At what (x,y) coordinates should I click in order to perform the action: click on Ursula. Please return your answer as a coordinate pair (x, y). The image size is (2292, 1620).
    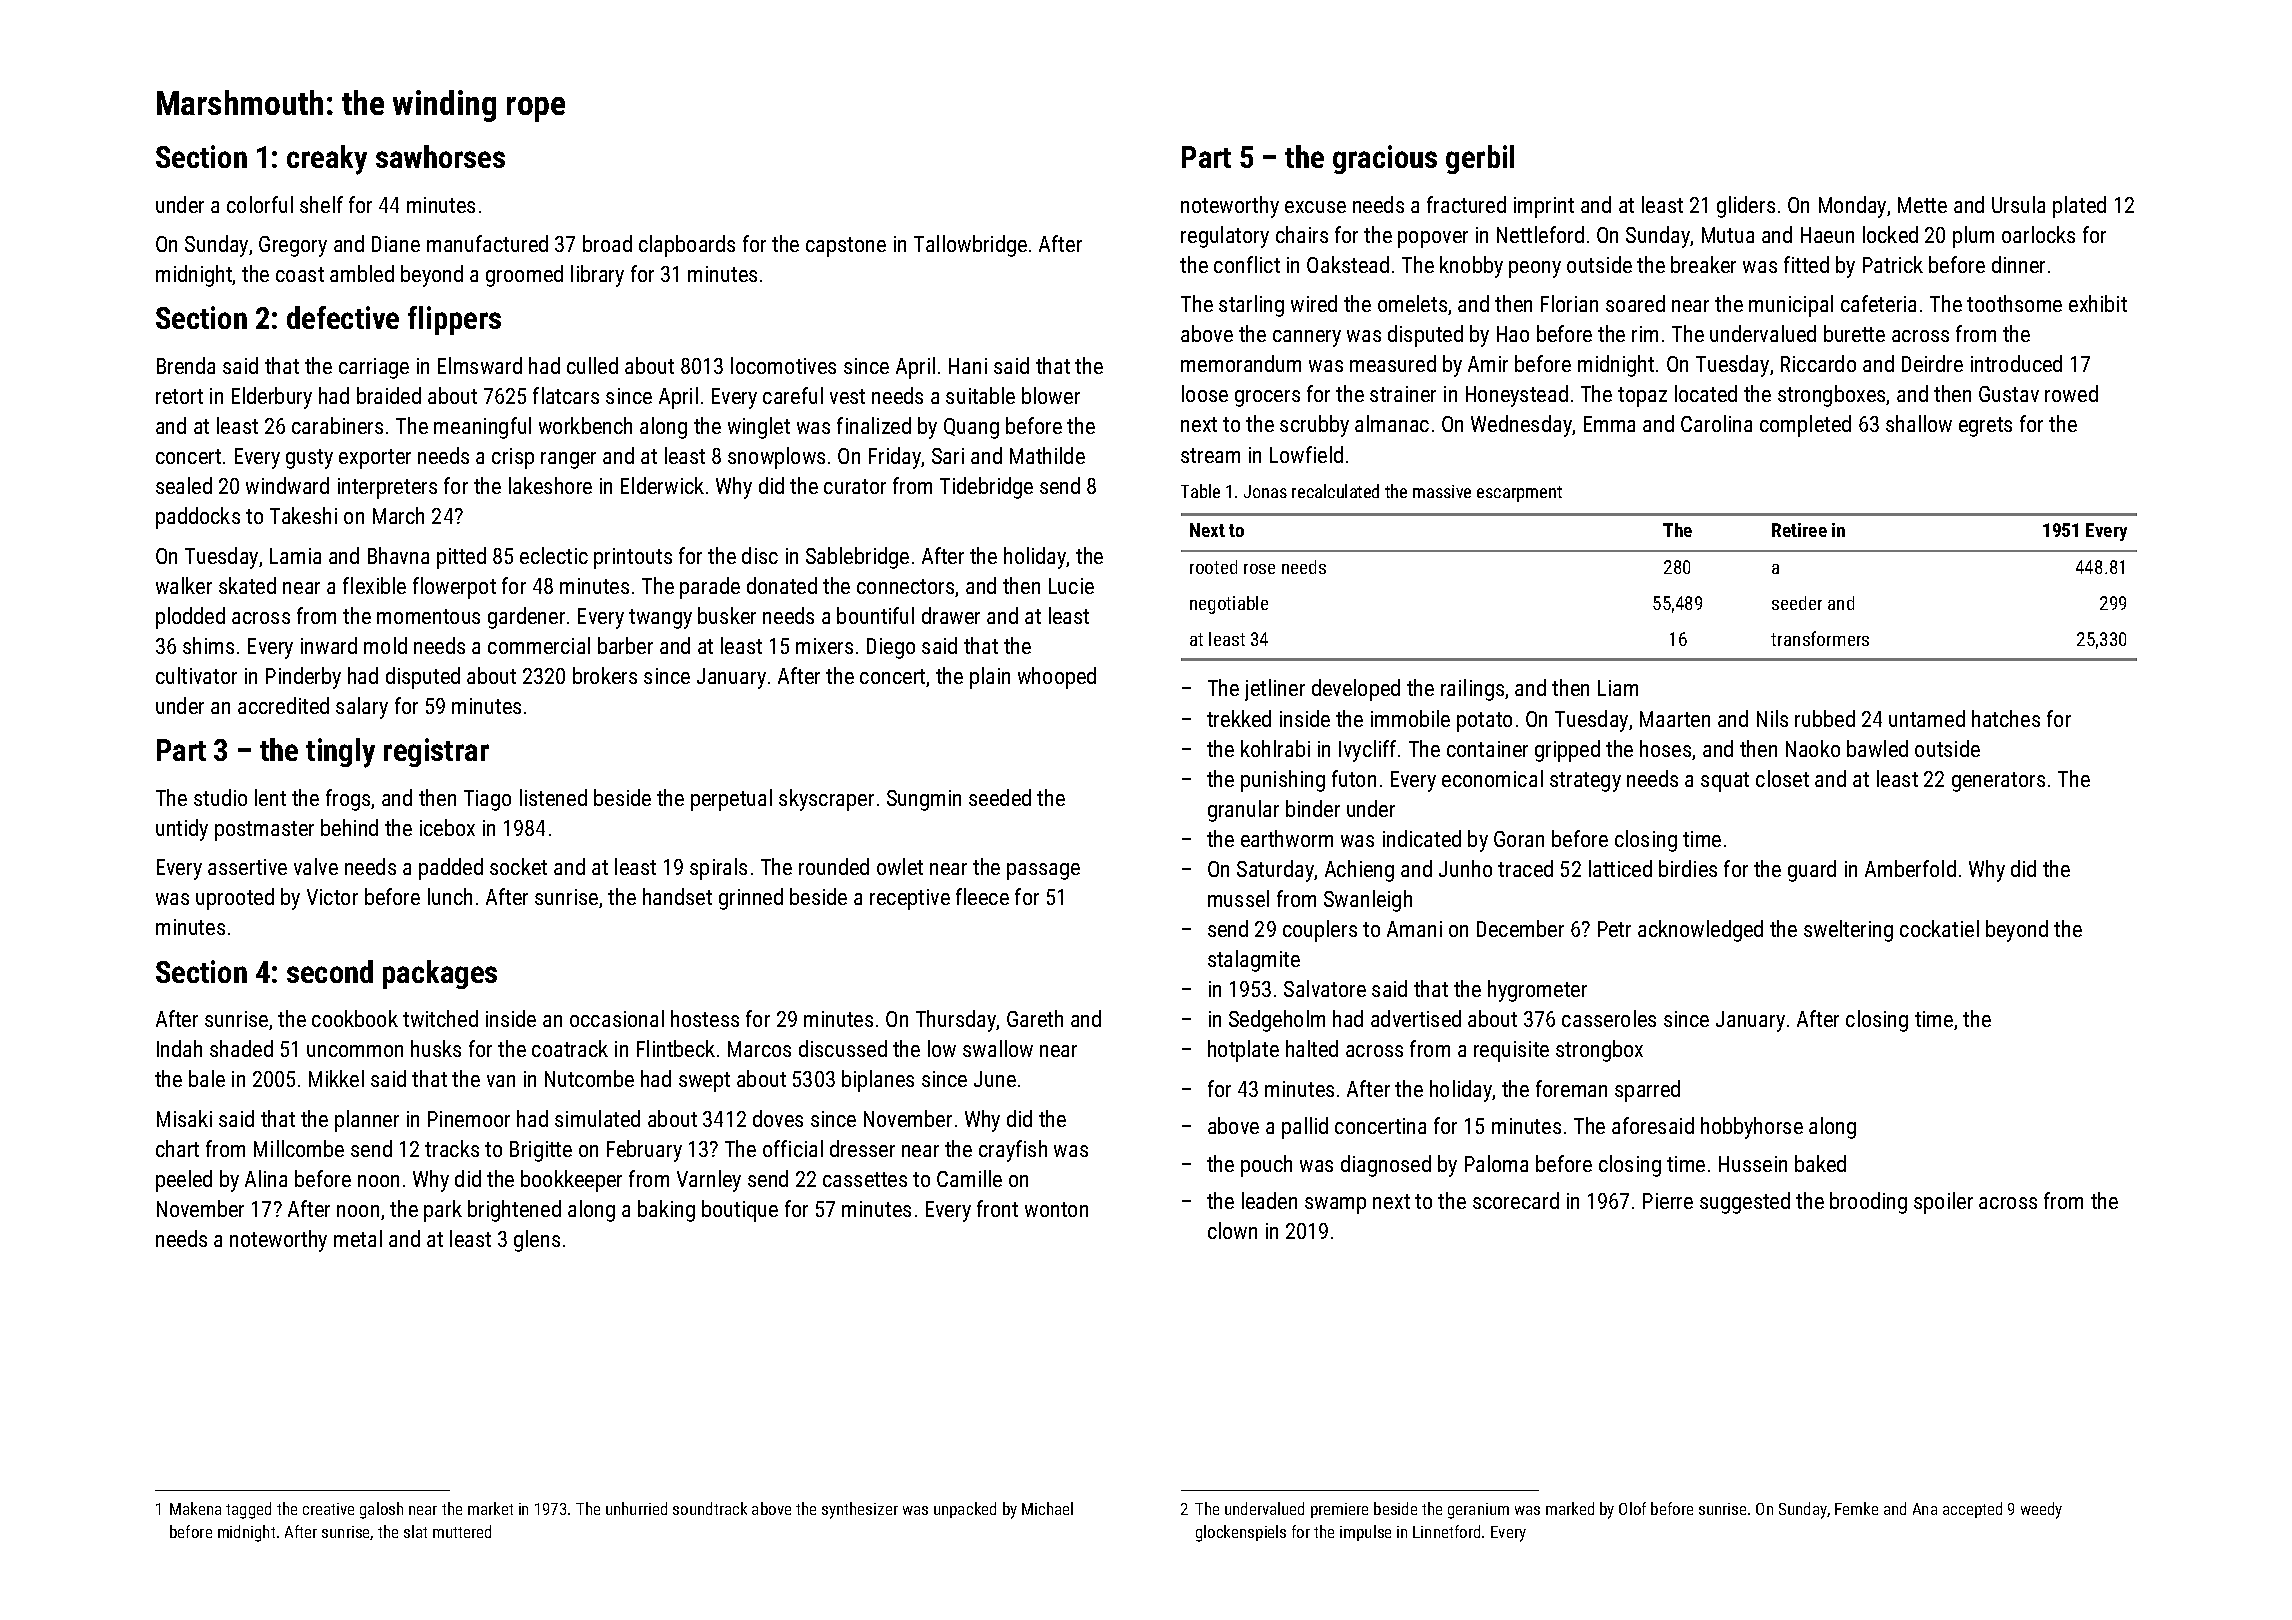
    Looking at the image, I should click on (2018, 204).
